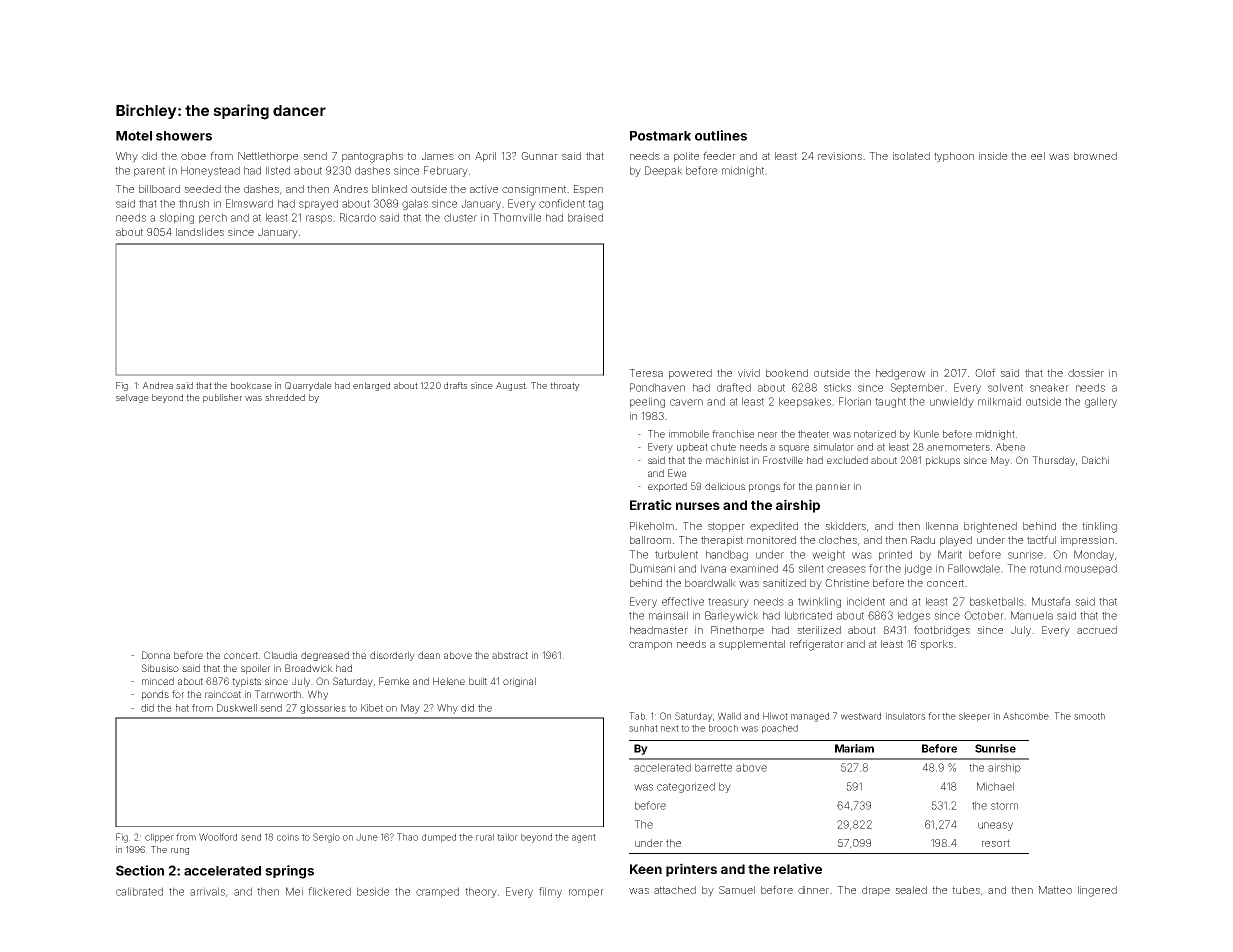 The image size is (1233, 952). I want to click on typhoon, so click(954, 157).
